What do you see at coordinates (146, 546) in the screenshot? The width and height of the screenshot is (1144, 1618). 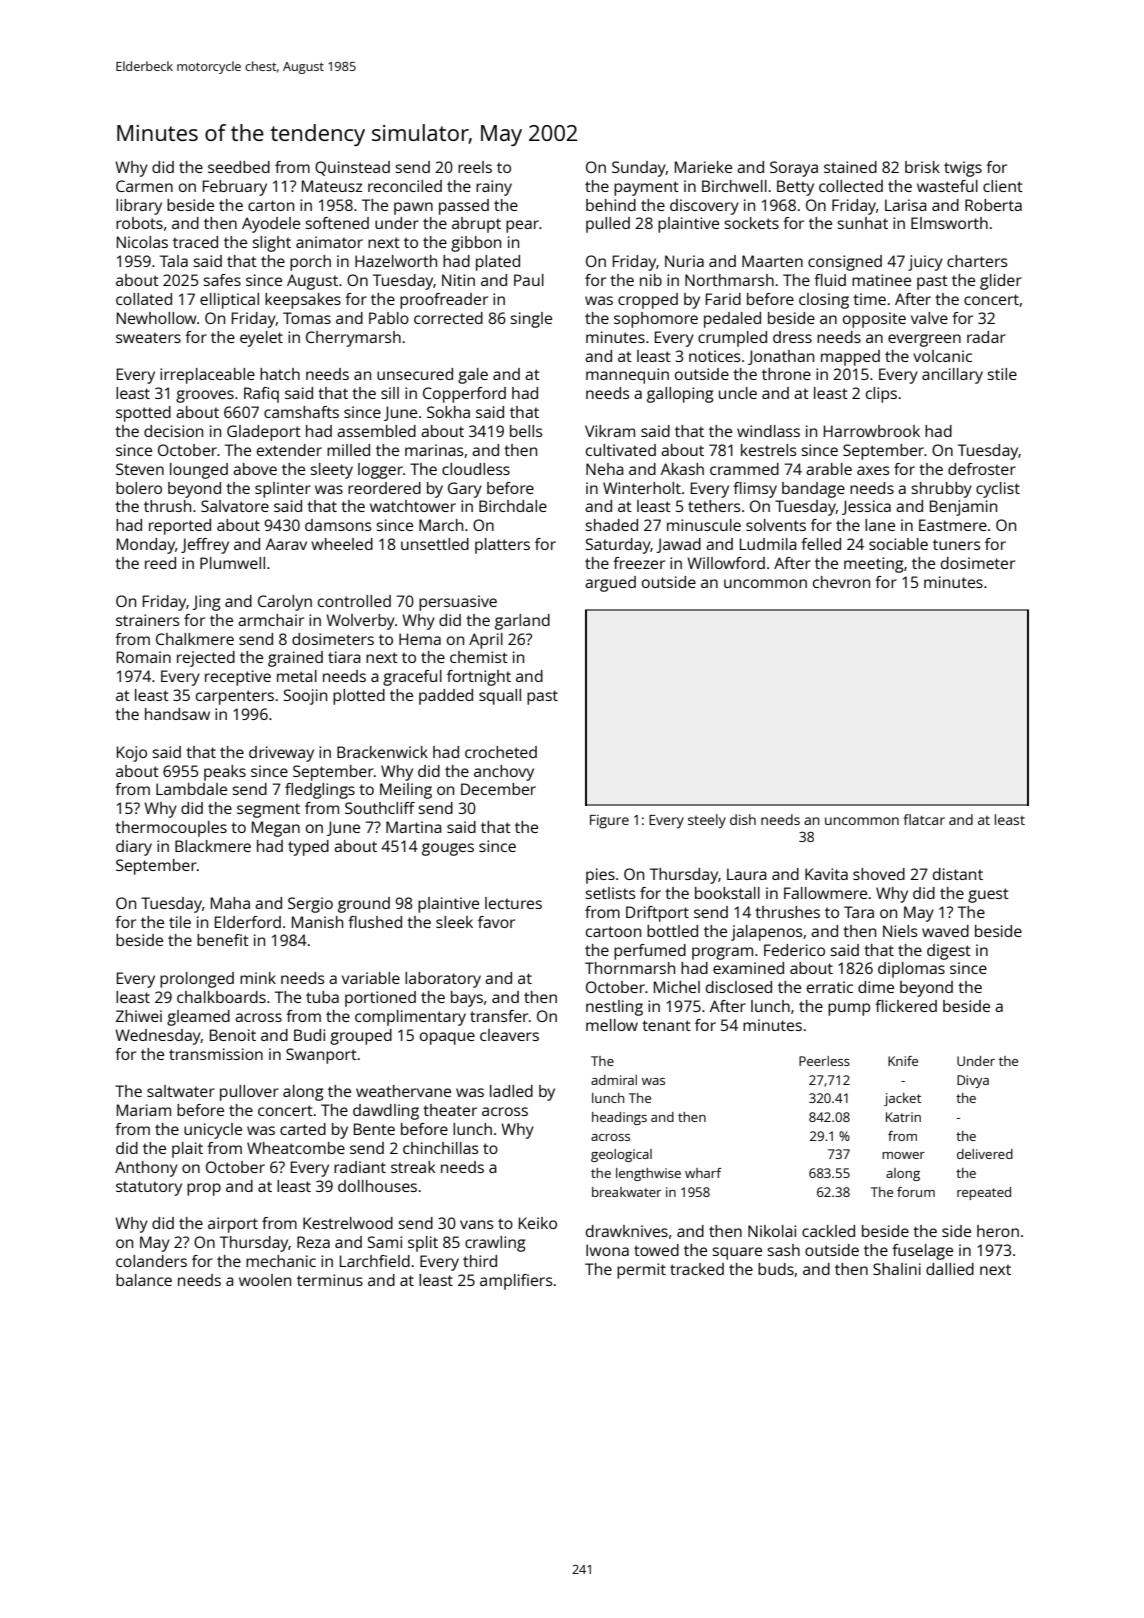 I see `Monday` at bounding box center [146, 546].
